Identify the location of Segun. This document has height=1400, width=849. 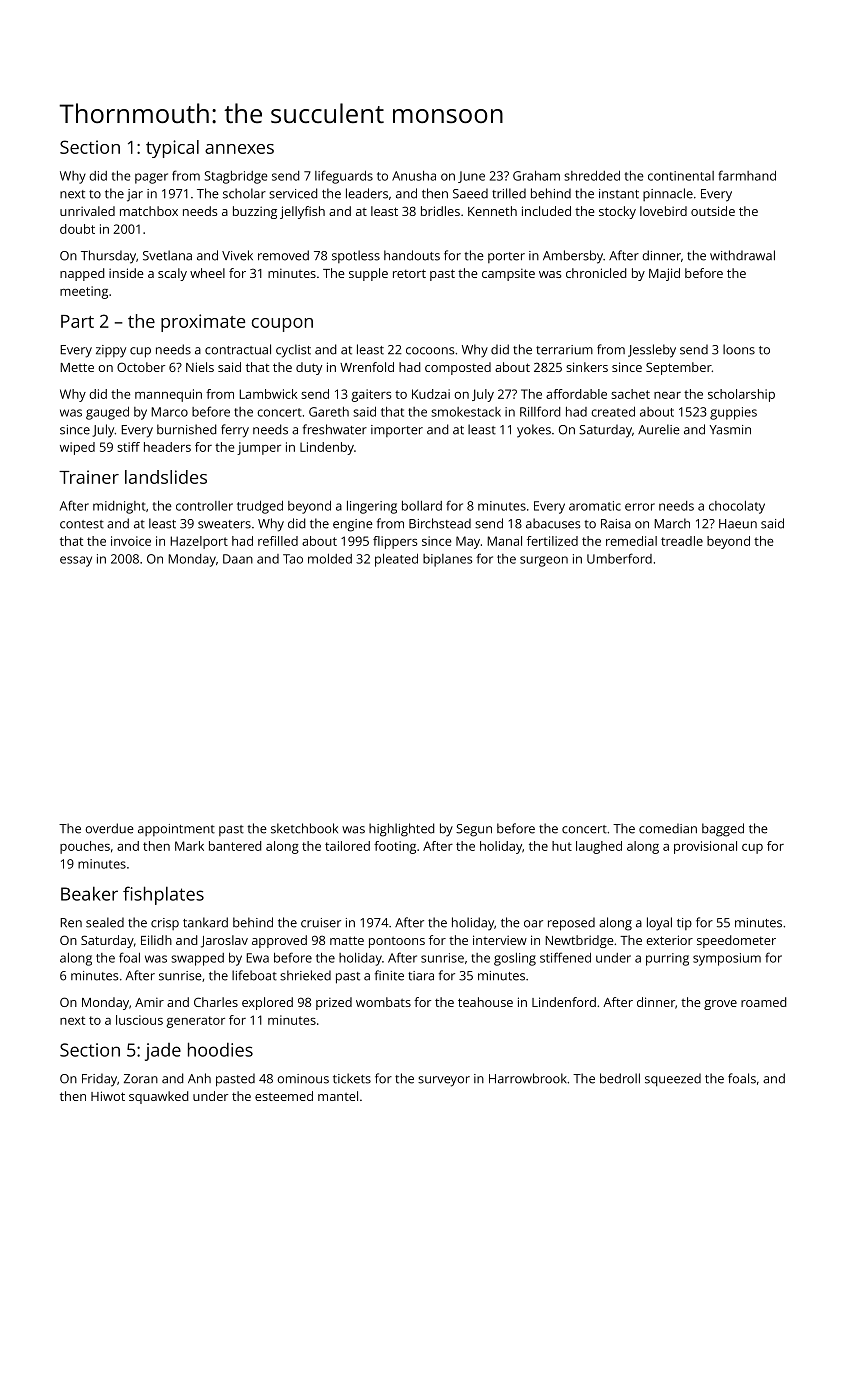
(474, 830).
